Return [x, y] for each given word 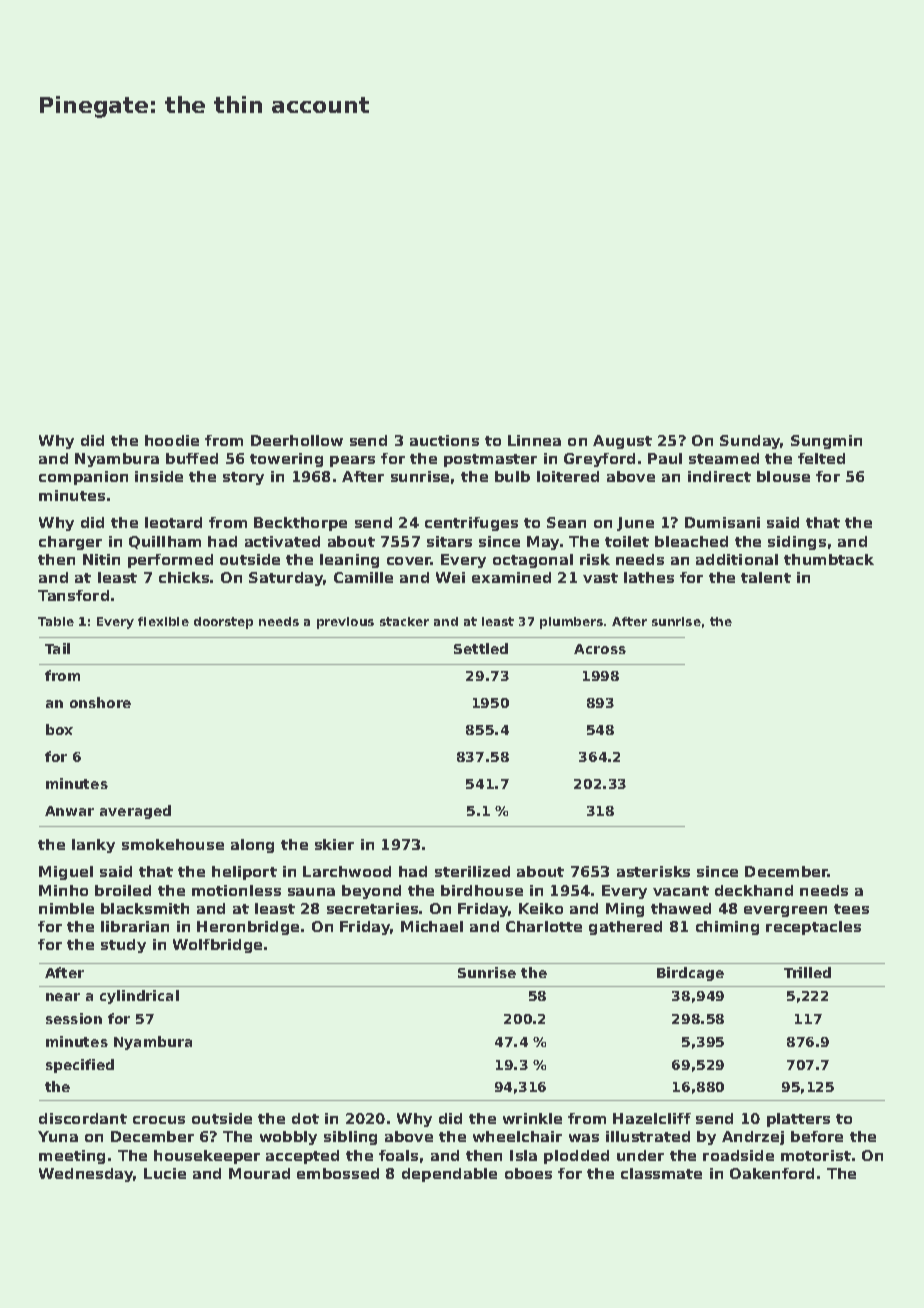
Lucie [165, 1173]
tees [851, 909]
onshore [100, 702]
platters [798, 1120]
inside [159, 476]
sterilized [472, 871]
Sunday [750, 442]
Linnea [534, 440]
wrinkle [532, 1118]
